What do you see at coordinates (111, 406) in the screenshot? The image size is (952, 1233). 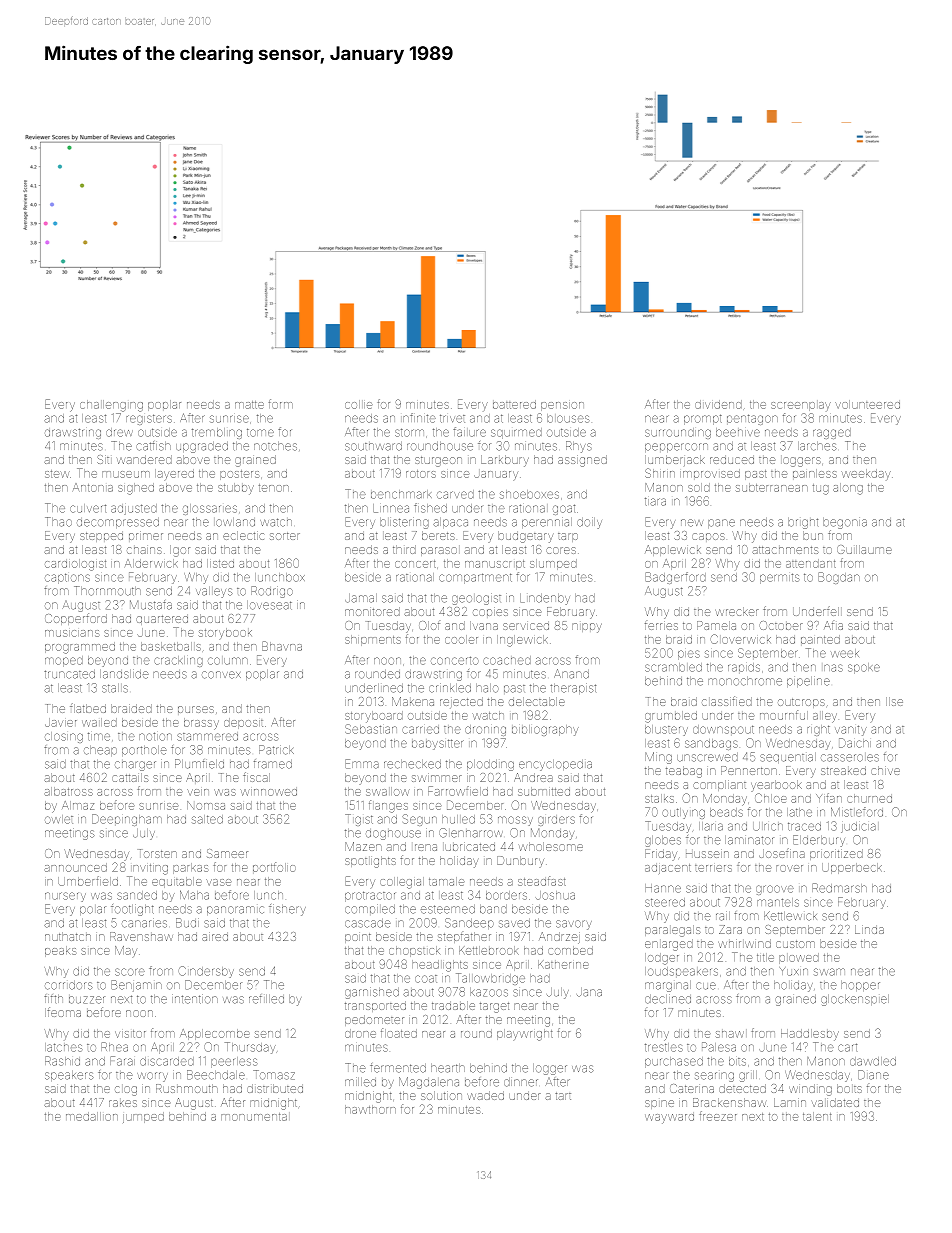 I see `challenging` at bounding box center [111, 406].
